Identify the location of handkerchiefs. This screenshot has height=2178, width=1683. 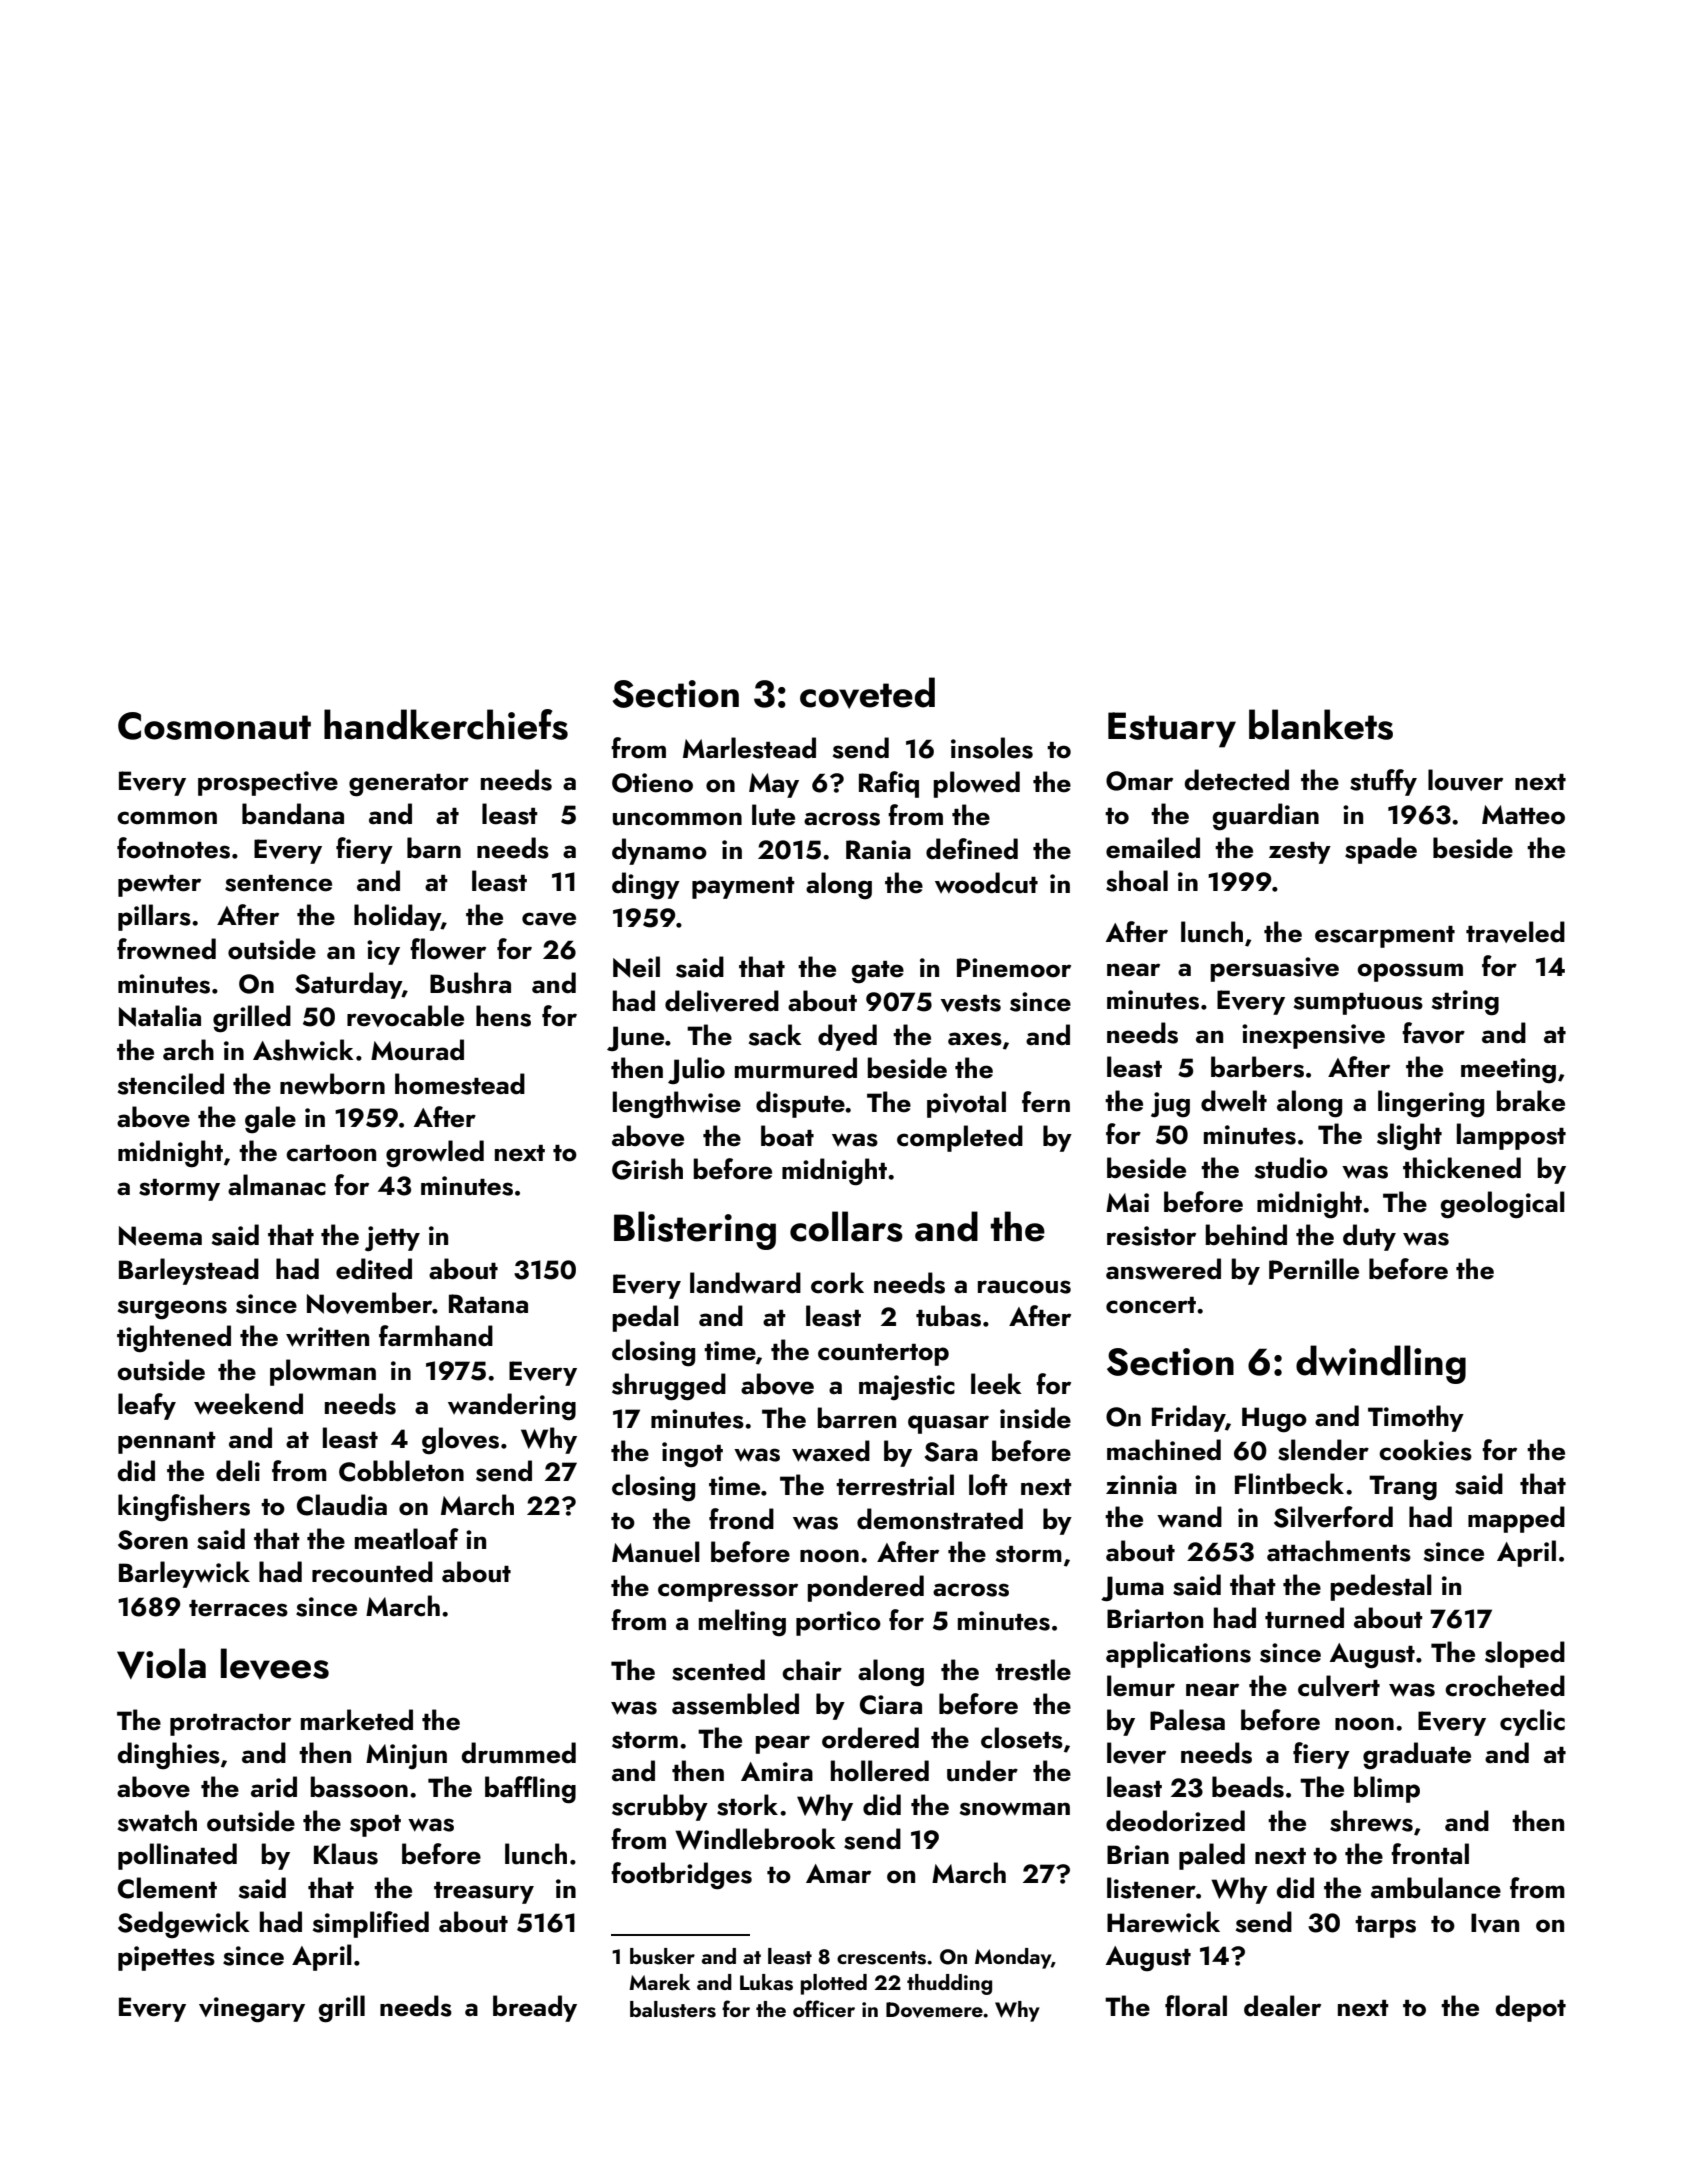
(446, 724).
